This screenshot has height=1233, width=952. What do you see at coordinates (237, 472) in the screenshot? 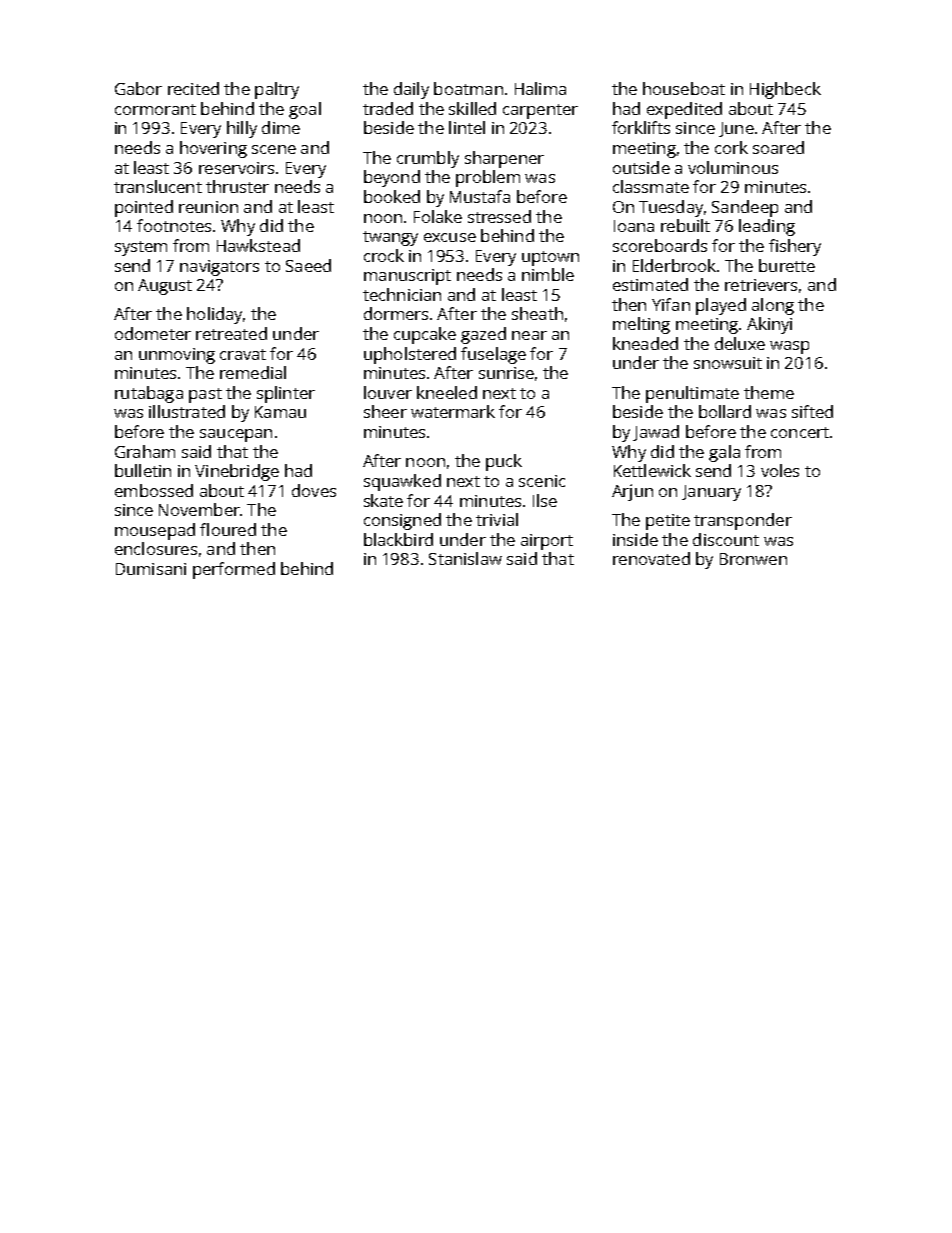
I see `Vinebridge` at bounding box center [237, 472].
